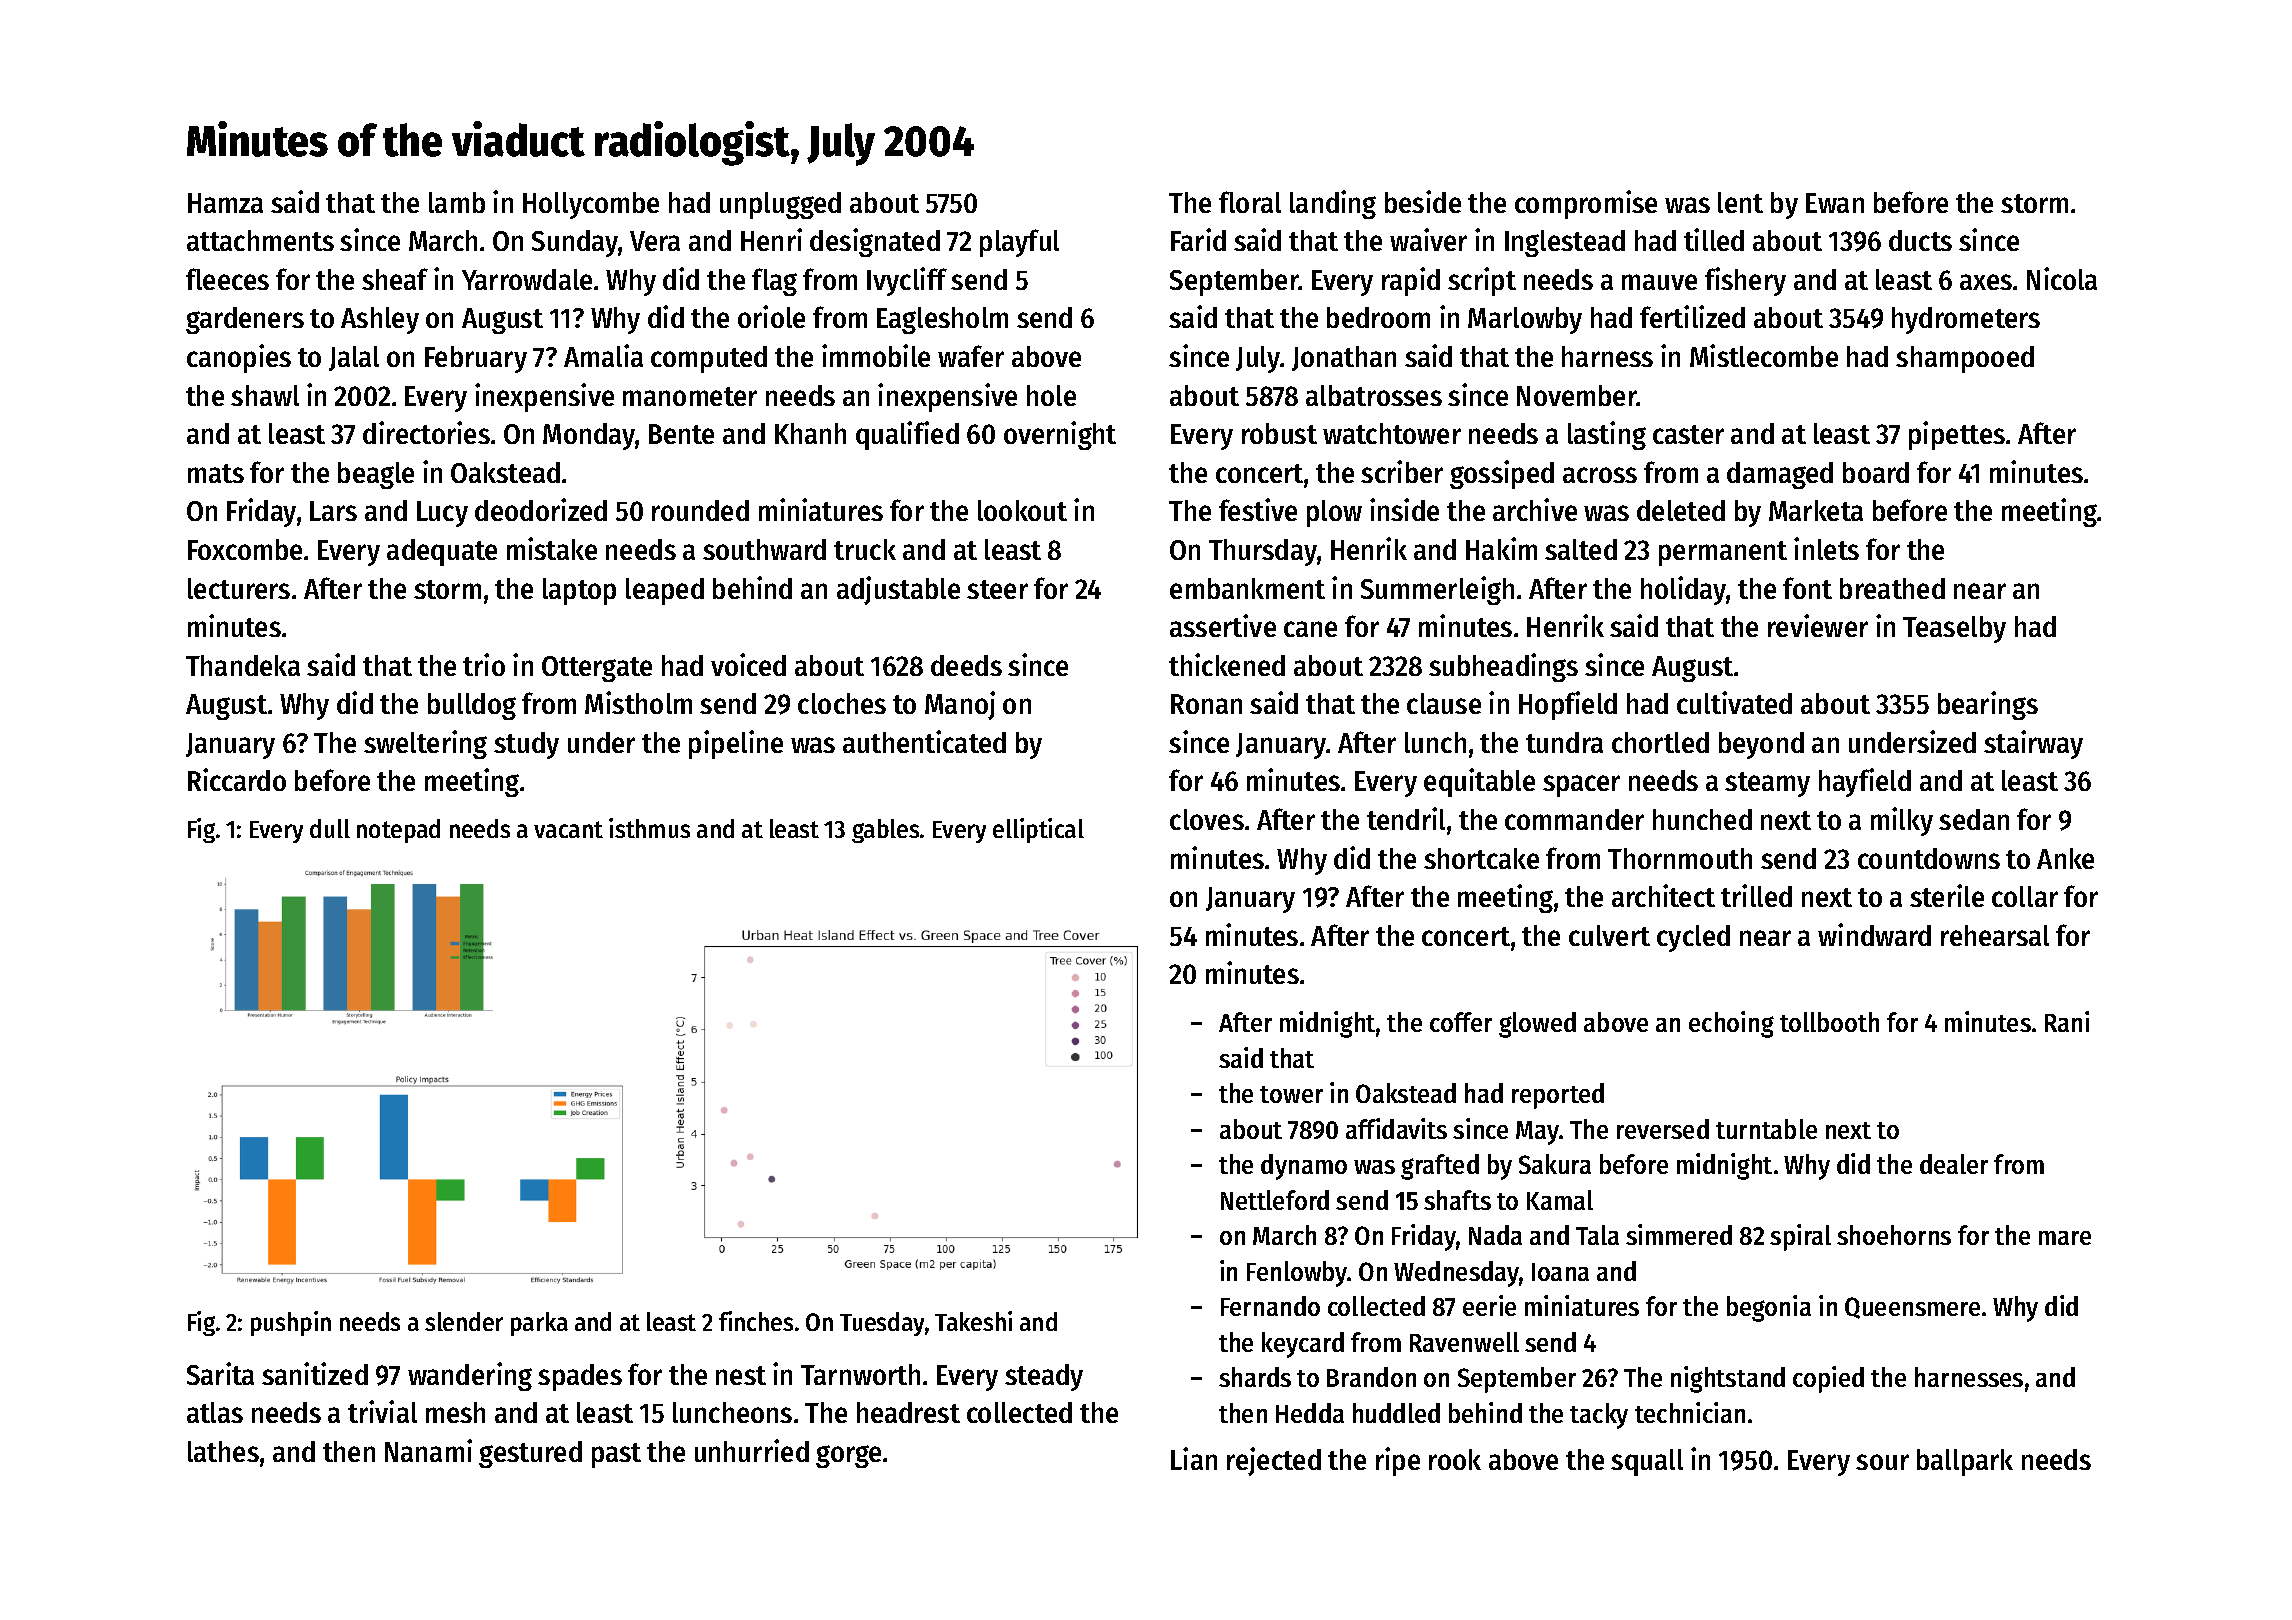  I want to click on bedroom, so click(1378, 317).
